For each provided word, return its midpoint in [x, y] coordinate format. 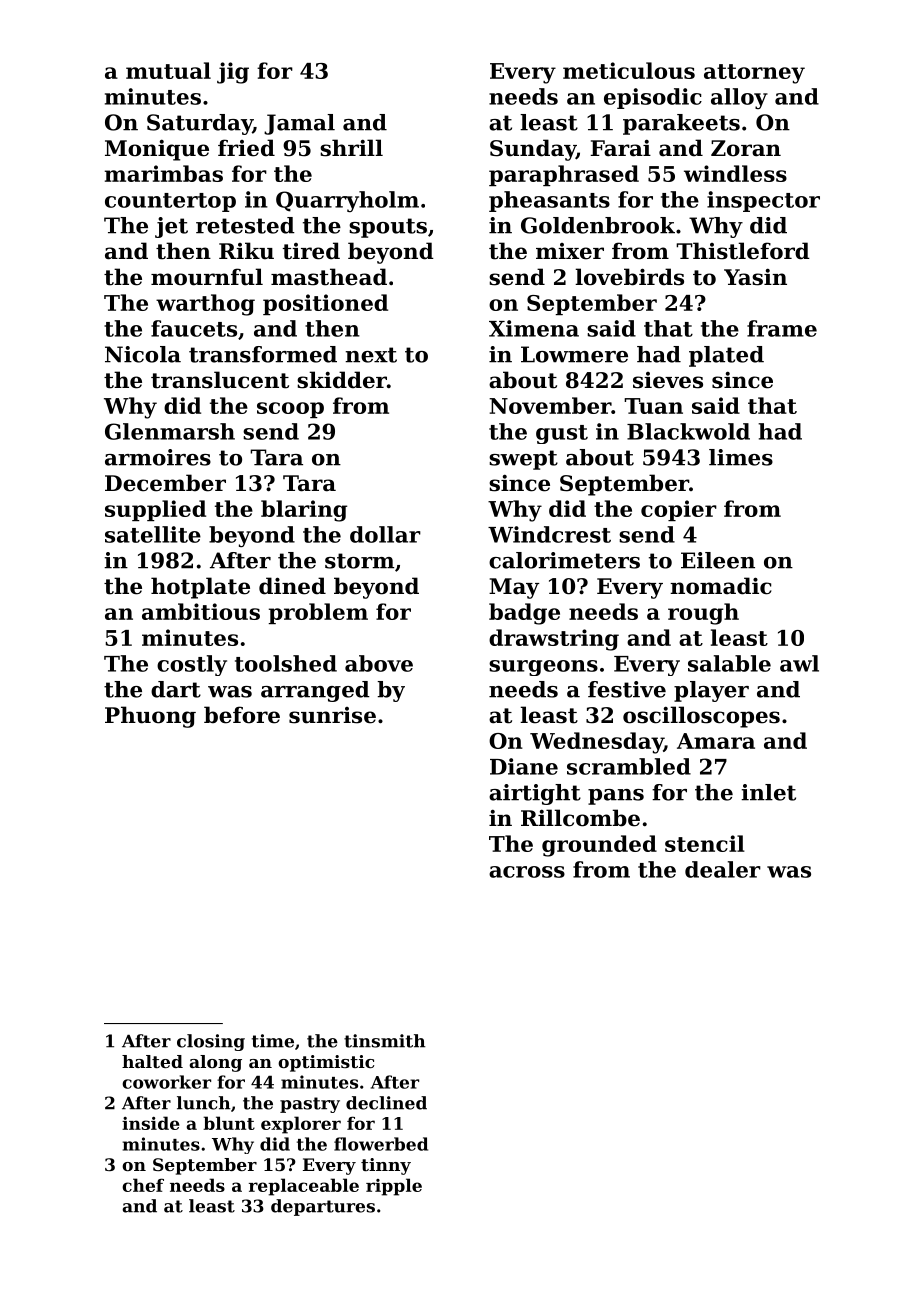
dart [176, 689]
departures [323, 1207]
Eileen [718, 560]
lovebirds [629, 277]
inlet [768, 792]
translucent [220, 380]
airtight [535, 794]
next [371, 355]
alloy [739, 98]
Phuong [150, 717]
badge [524, 614]
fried [246, 148]
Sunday [533, 150]
